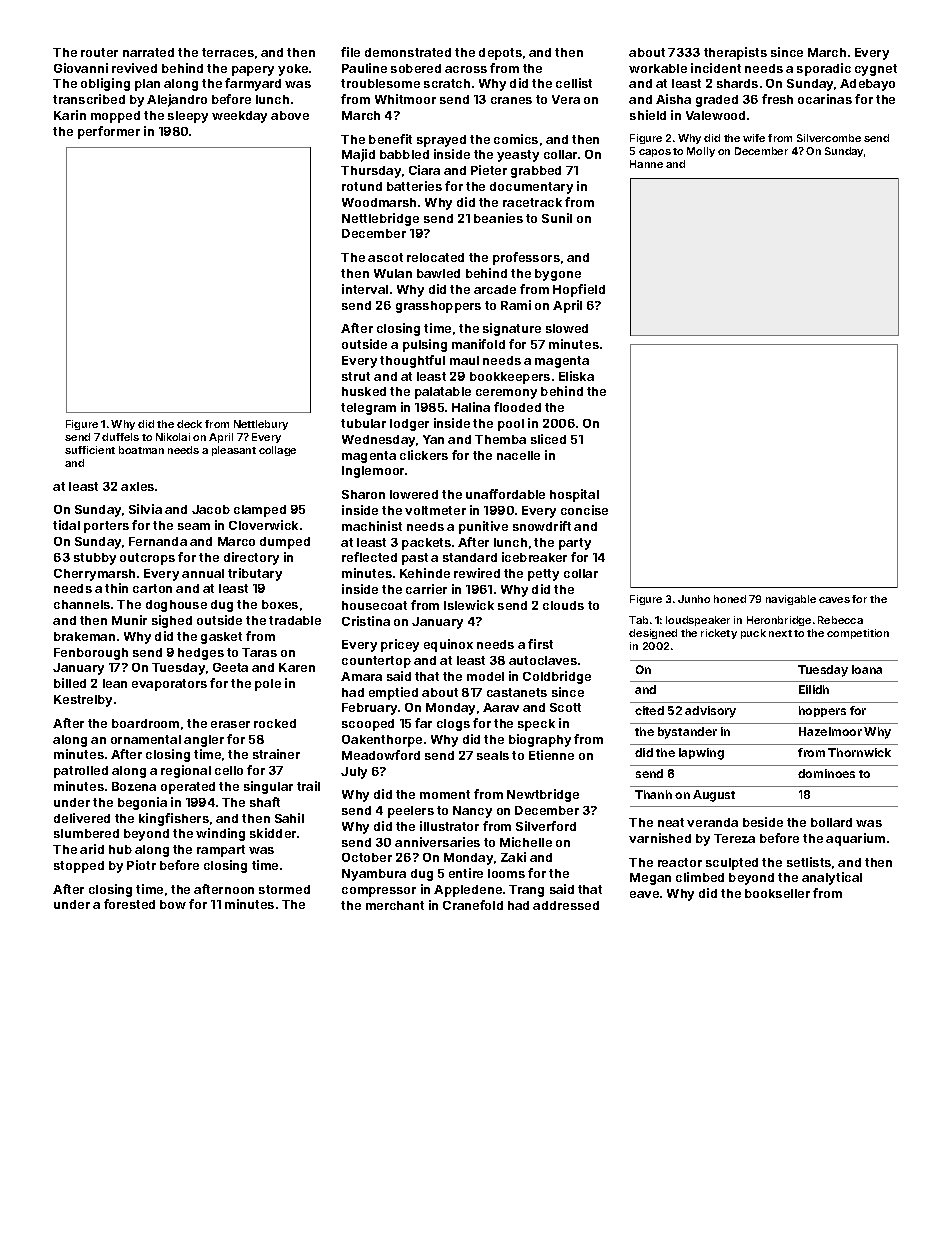 Image resolution: width=952 pixels, height=1233 pixels. What do you see at coordinates (483, 527) in the screenshot?
I see `punitive` at bounding box center [483, 527].
